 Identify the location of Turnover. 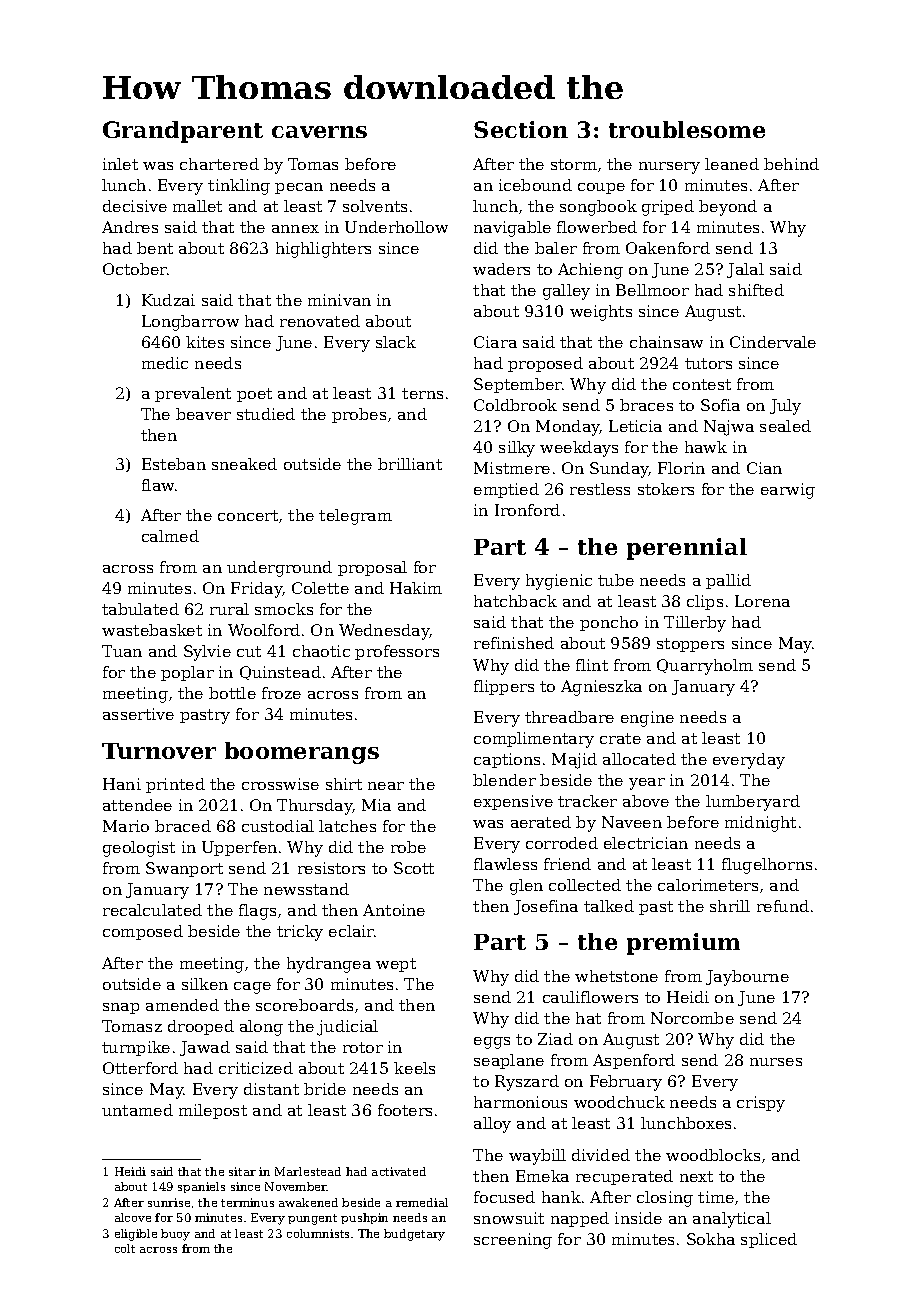
(159, 751).
